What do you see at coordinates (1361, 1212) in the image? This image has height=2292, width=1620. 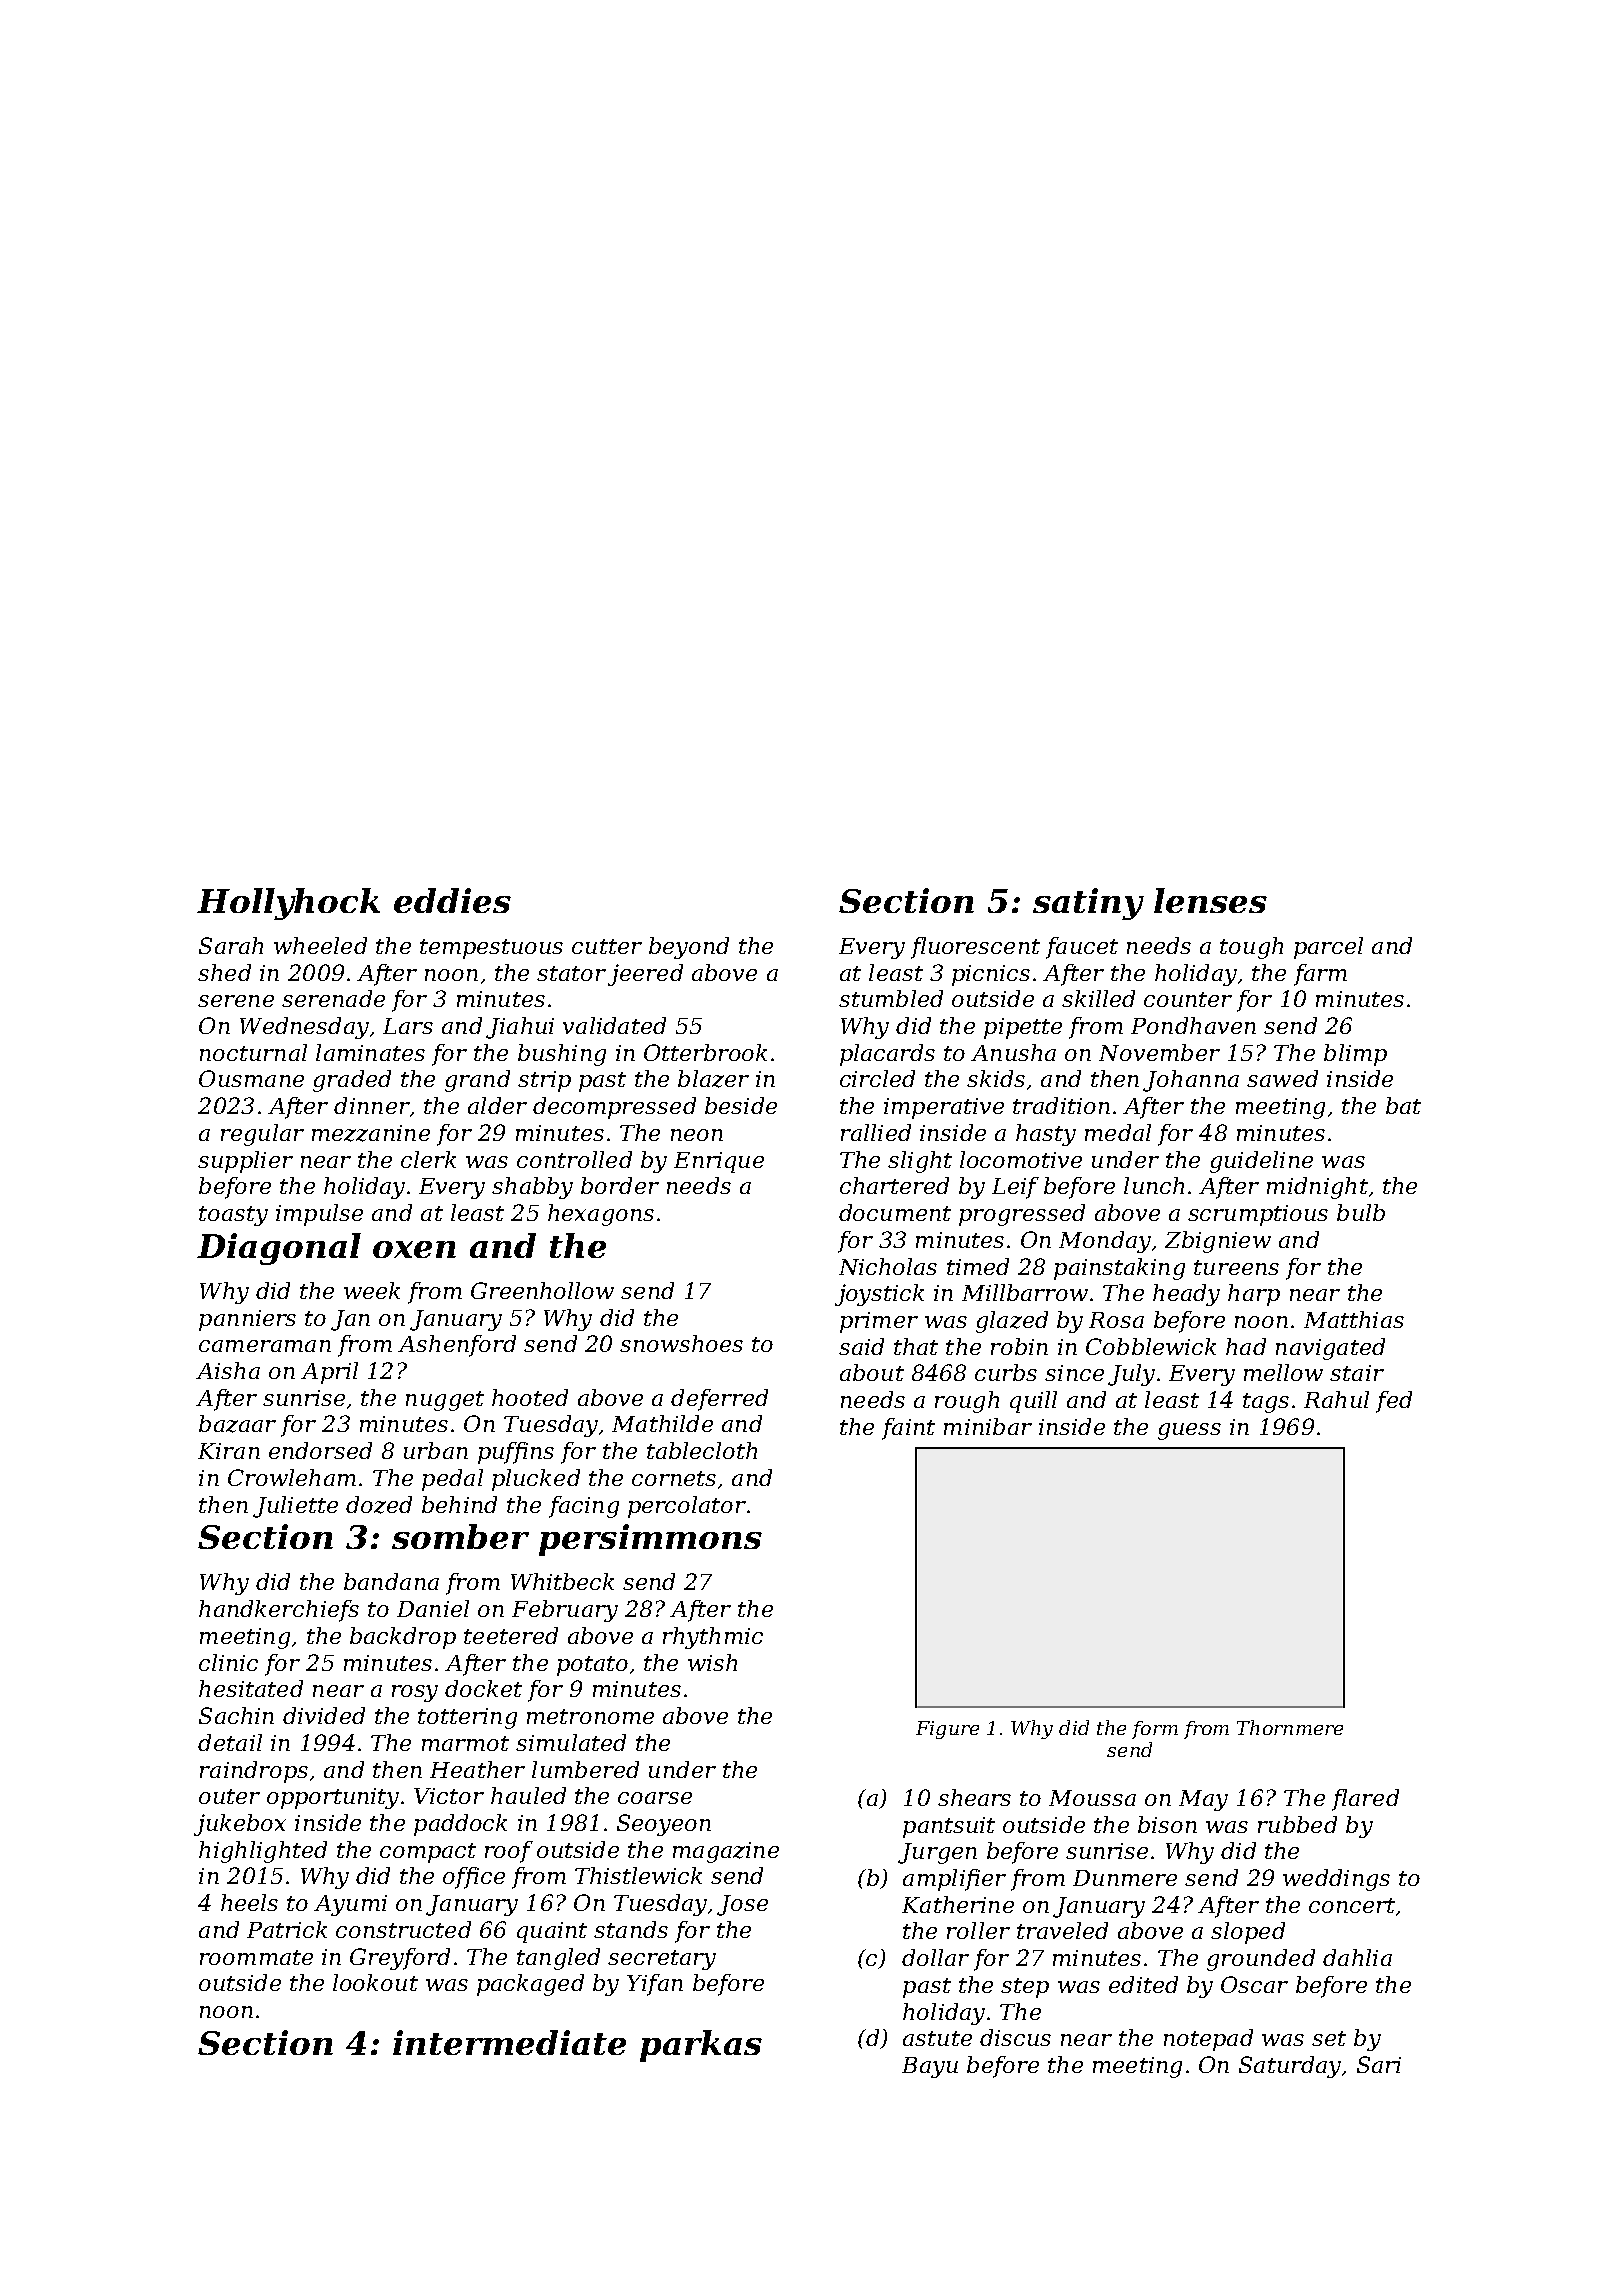 I see `bulb` at bounding box center [1361, 1212].
